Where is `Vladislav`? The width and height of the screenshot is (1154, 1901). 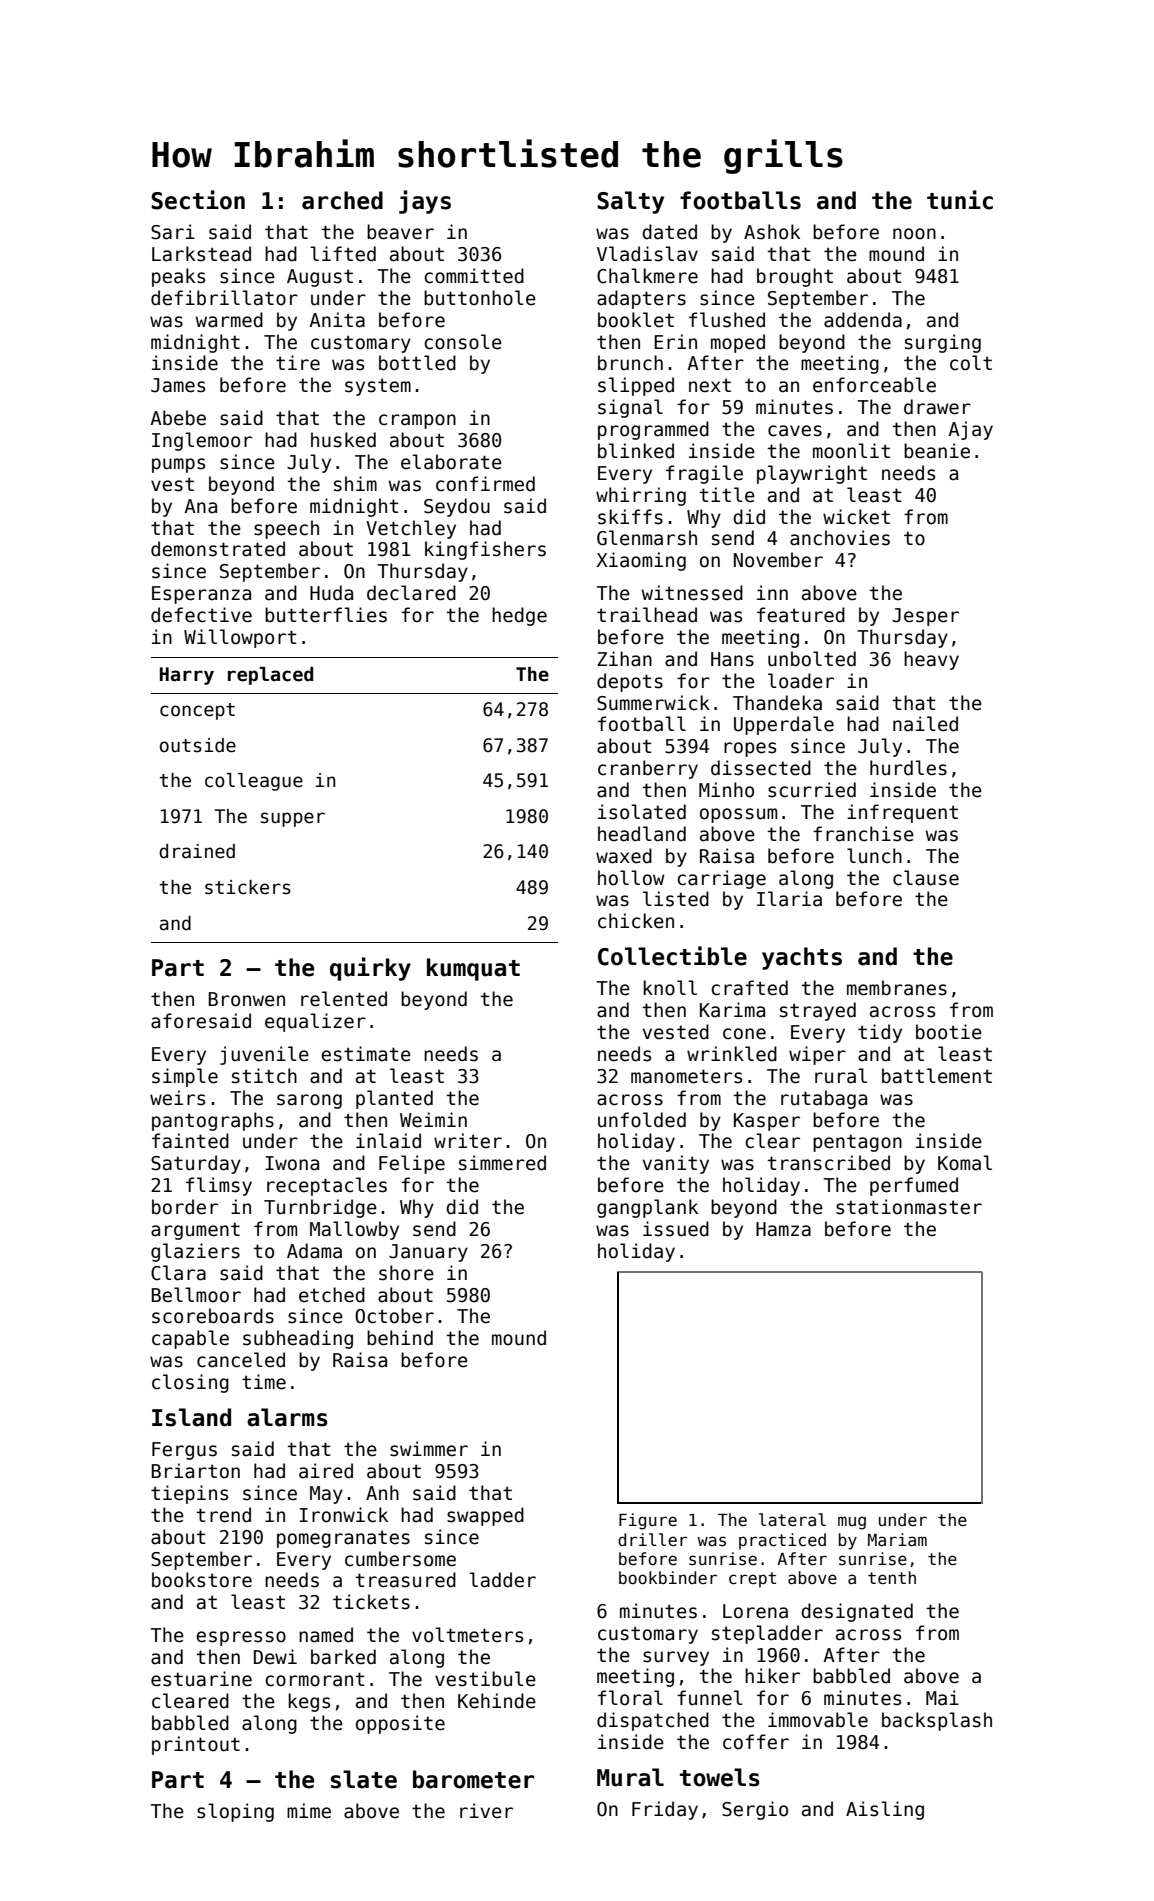
Vladislav is located at coordinates (647, 254).
